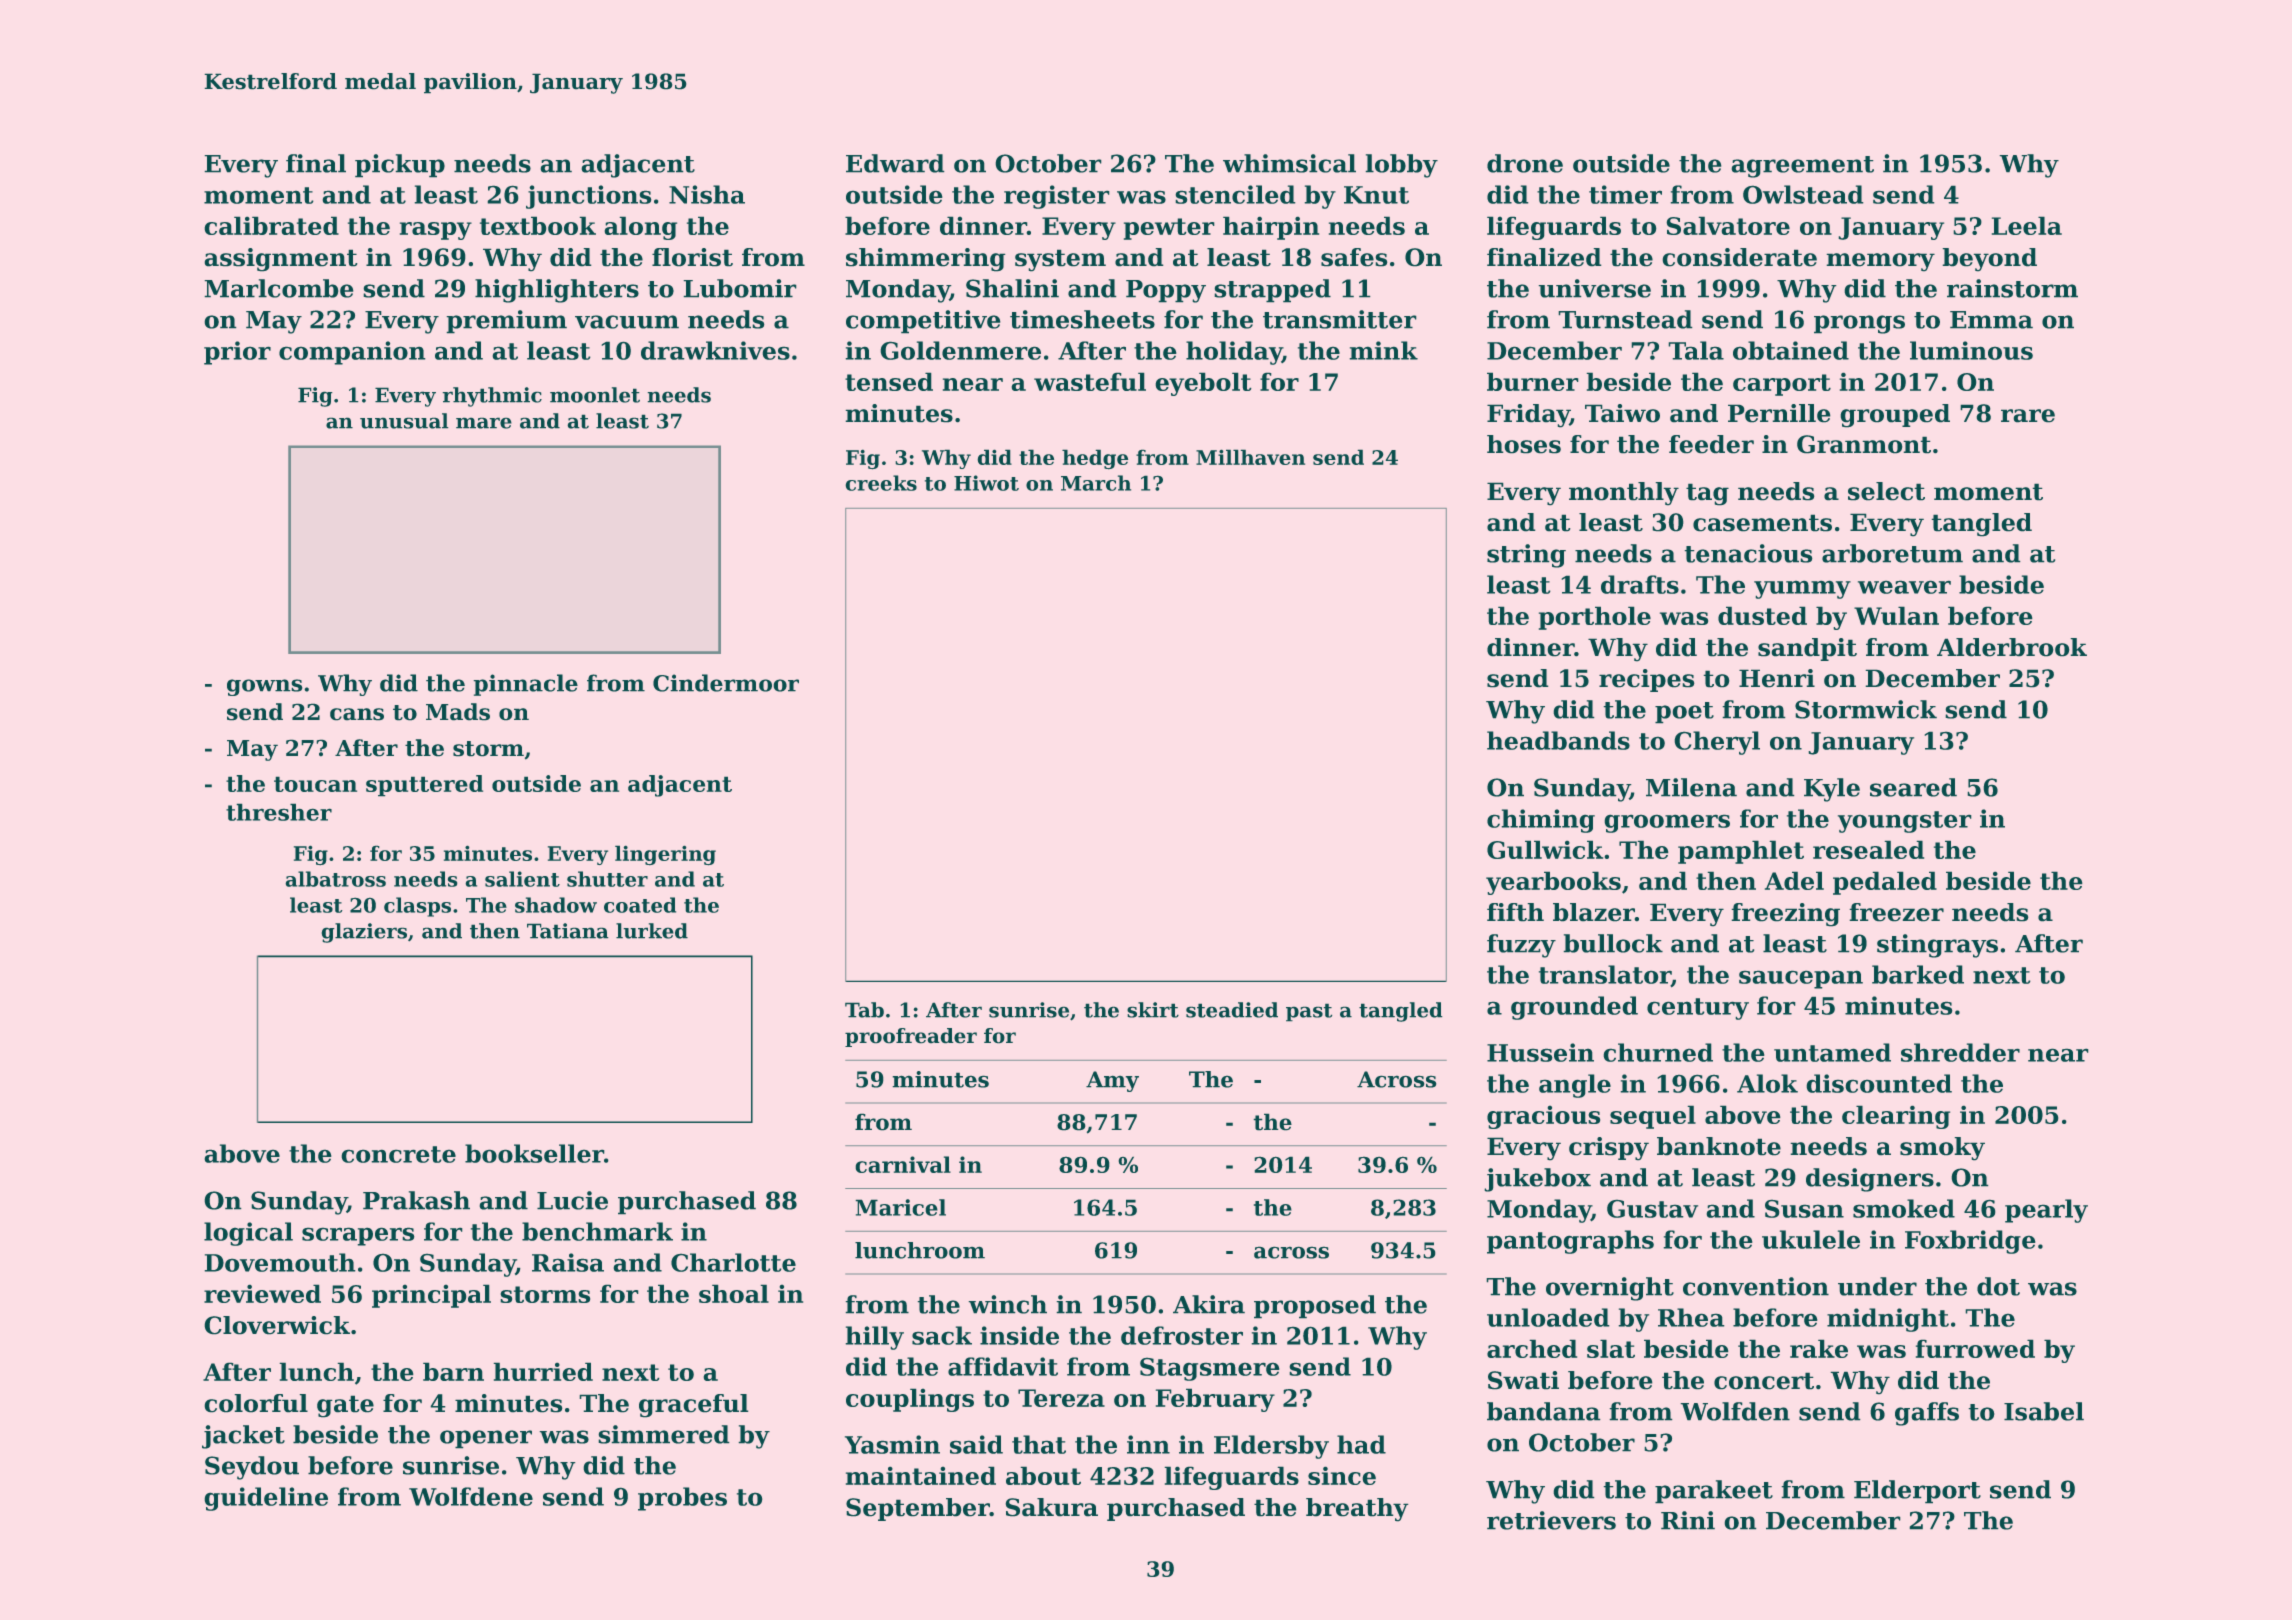 This screenshot has width=2292, height=1620. What do you see at coordinates (2046, 1211) in the screenshot?
I see `pearly` at bounding box center [2046, 1211].
